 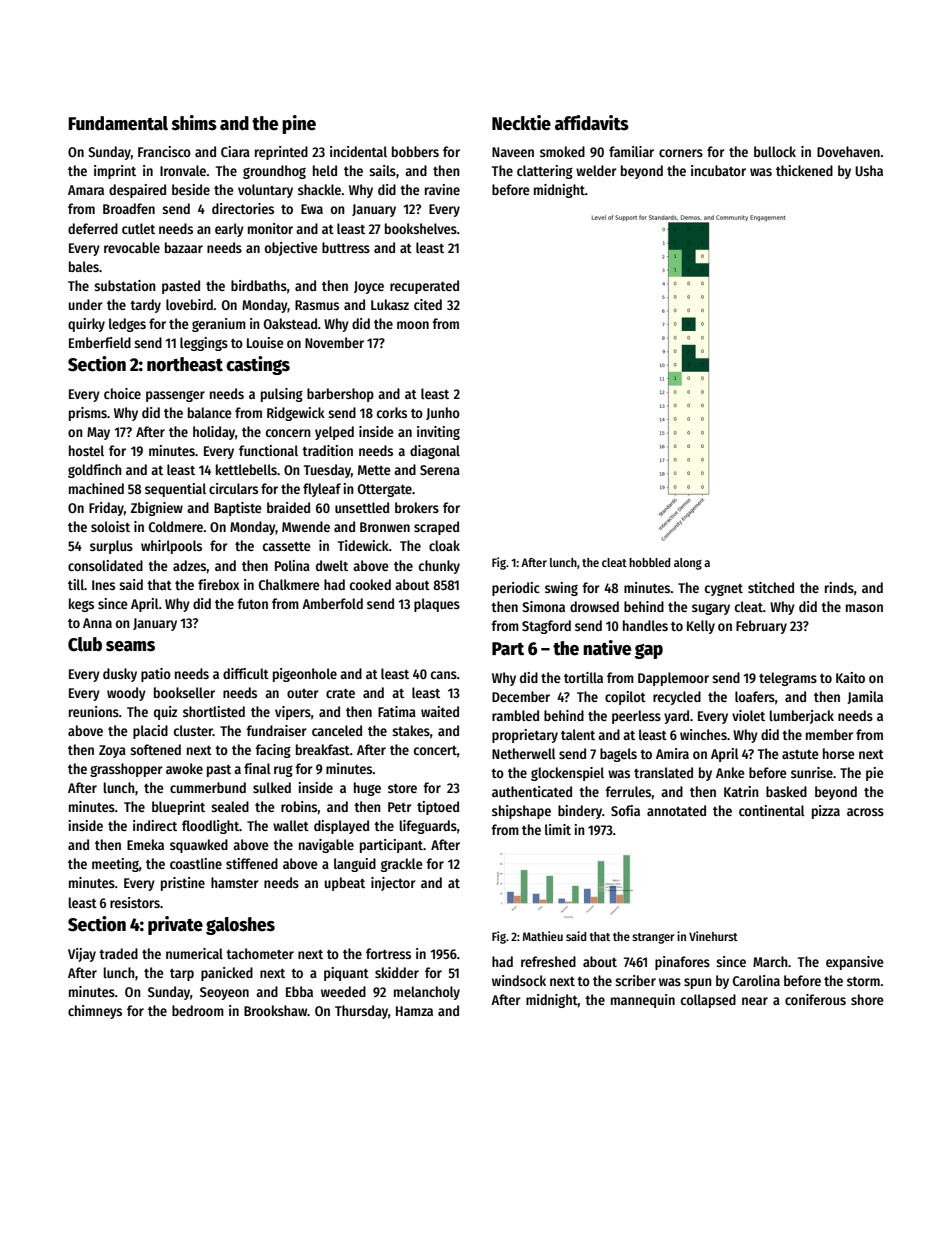 I want to click on Joyce, so click(x=369, y=287).
